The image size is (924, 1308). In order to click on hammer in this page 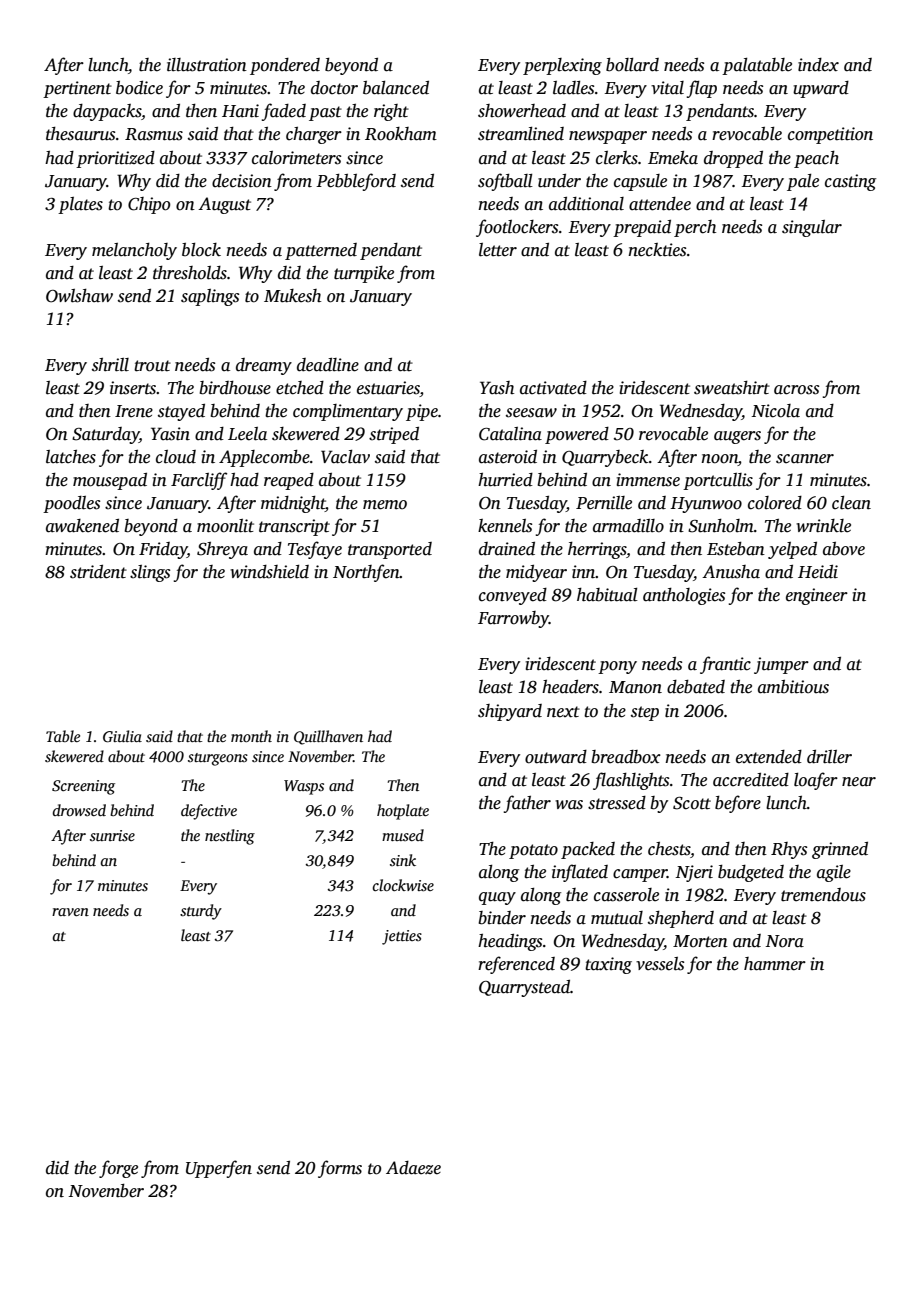, I will do `click(775, 964)`.
